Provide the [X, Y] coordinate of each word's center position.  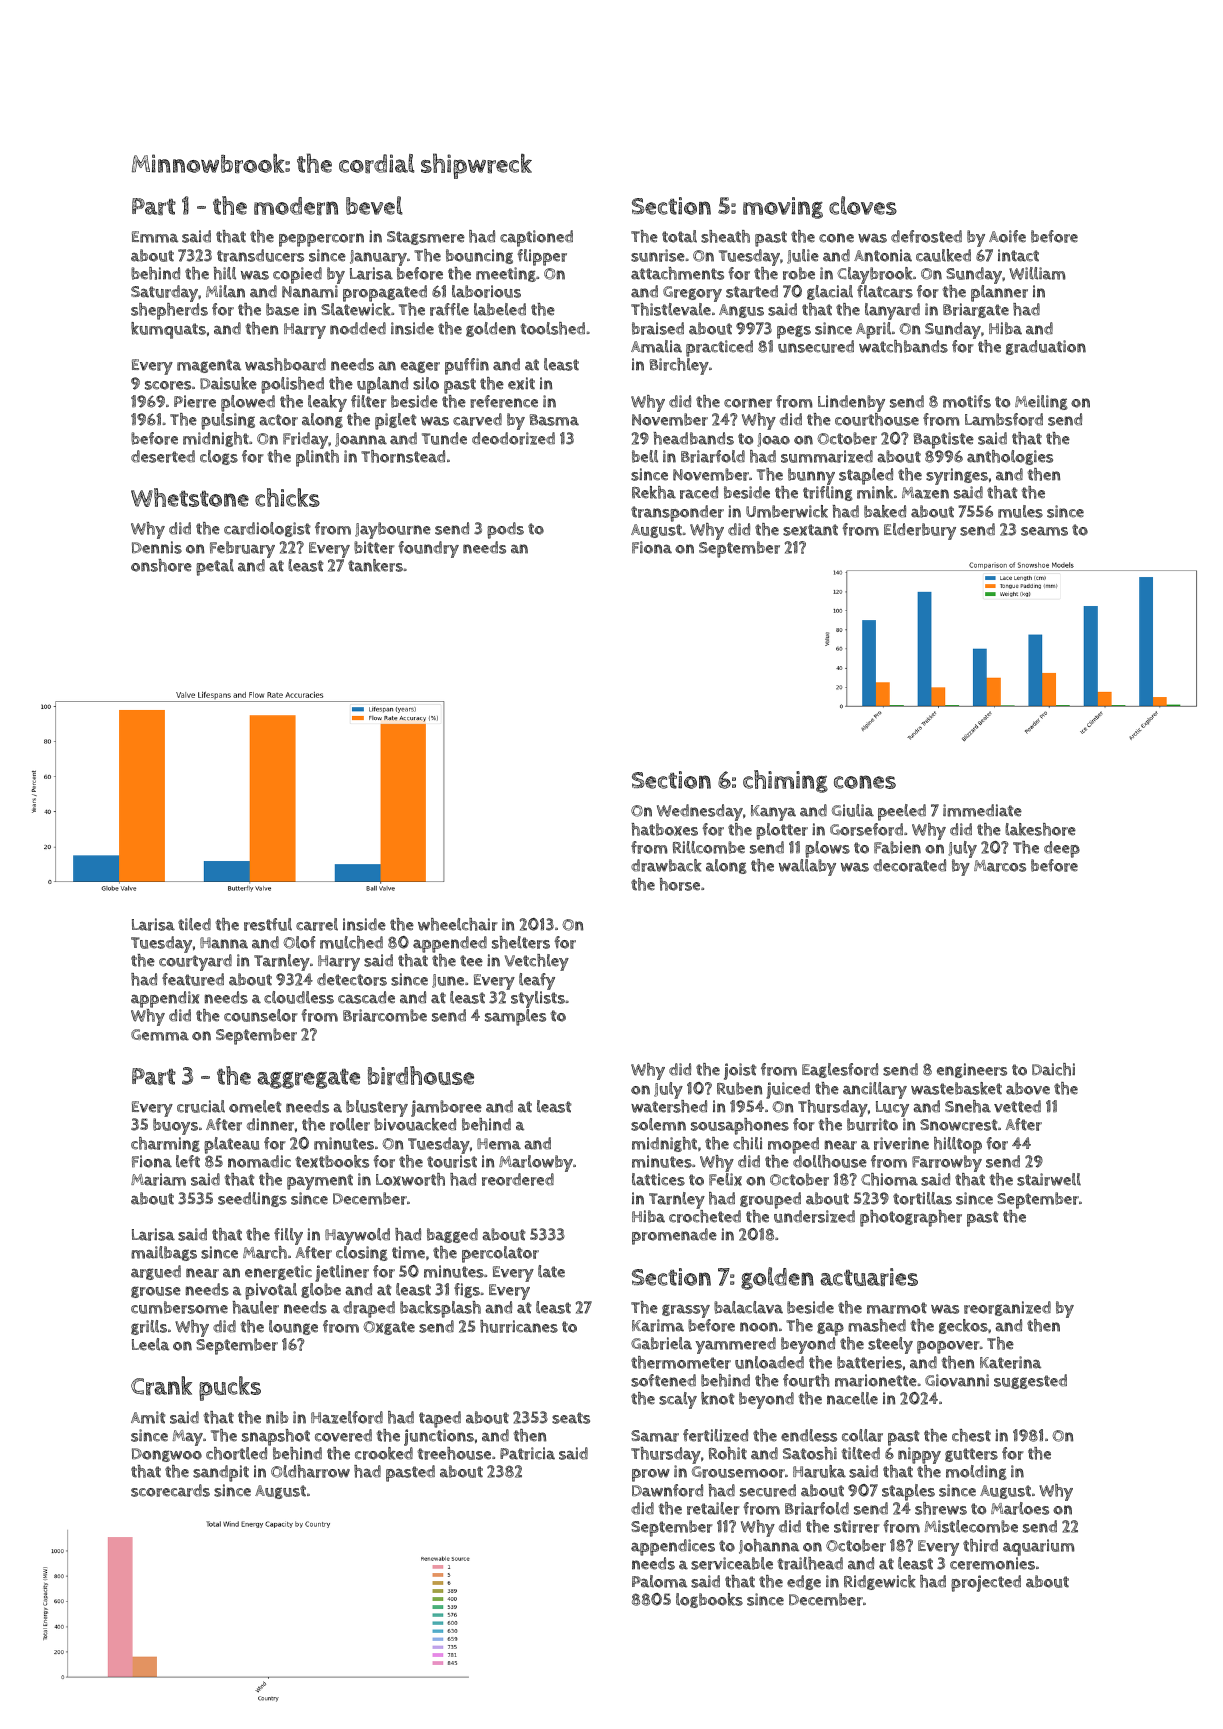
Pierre [195, 401]
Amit [148, 1417]
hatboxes [665, 829]
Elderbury [920, 531]
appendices [673, 1547]
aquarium [1039, 1547]
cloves [863, 205]
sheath [725, 236]
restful [268, 924]
